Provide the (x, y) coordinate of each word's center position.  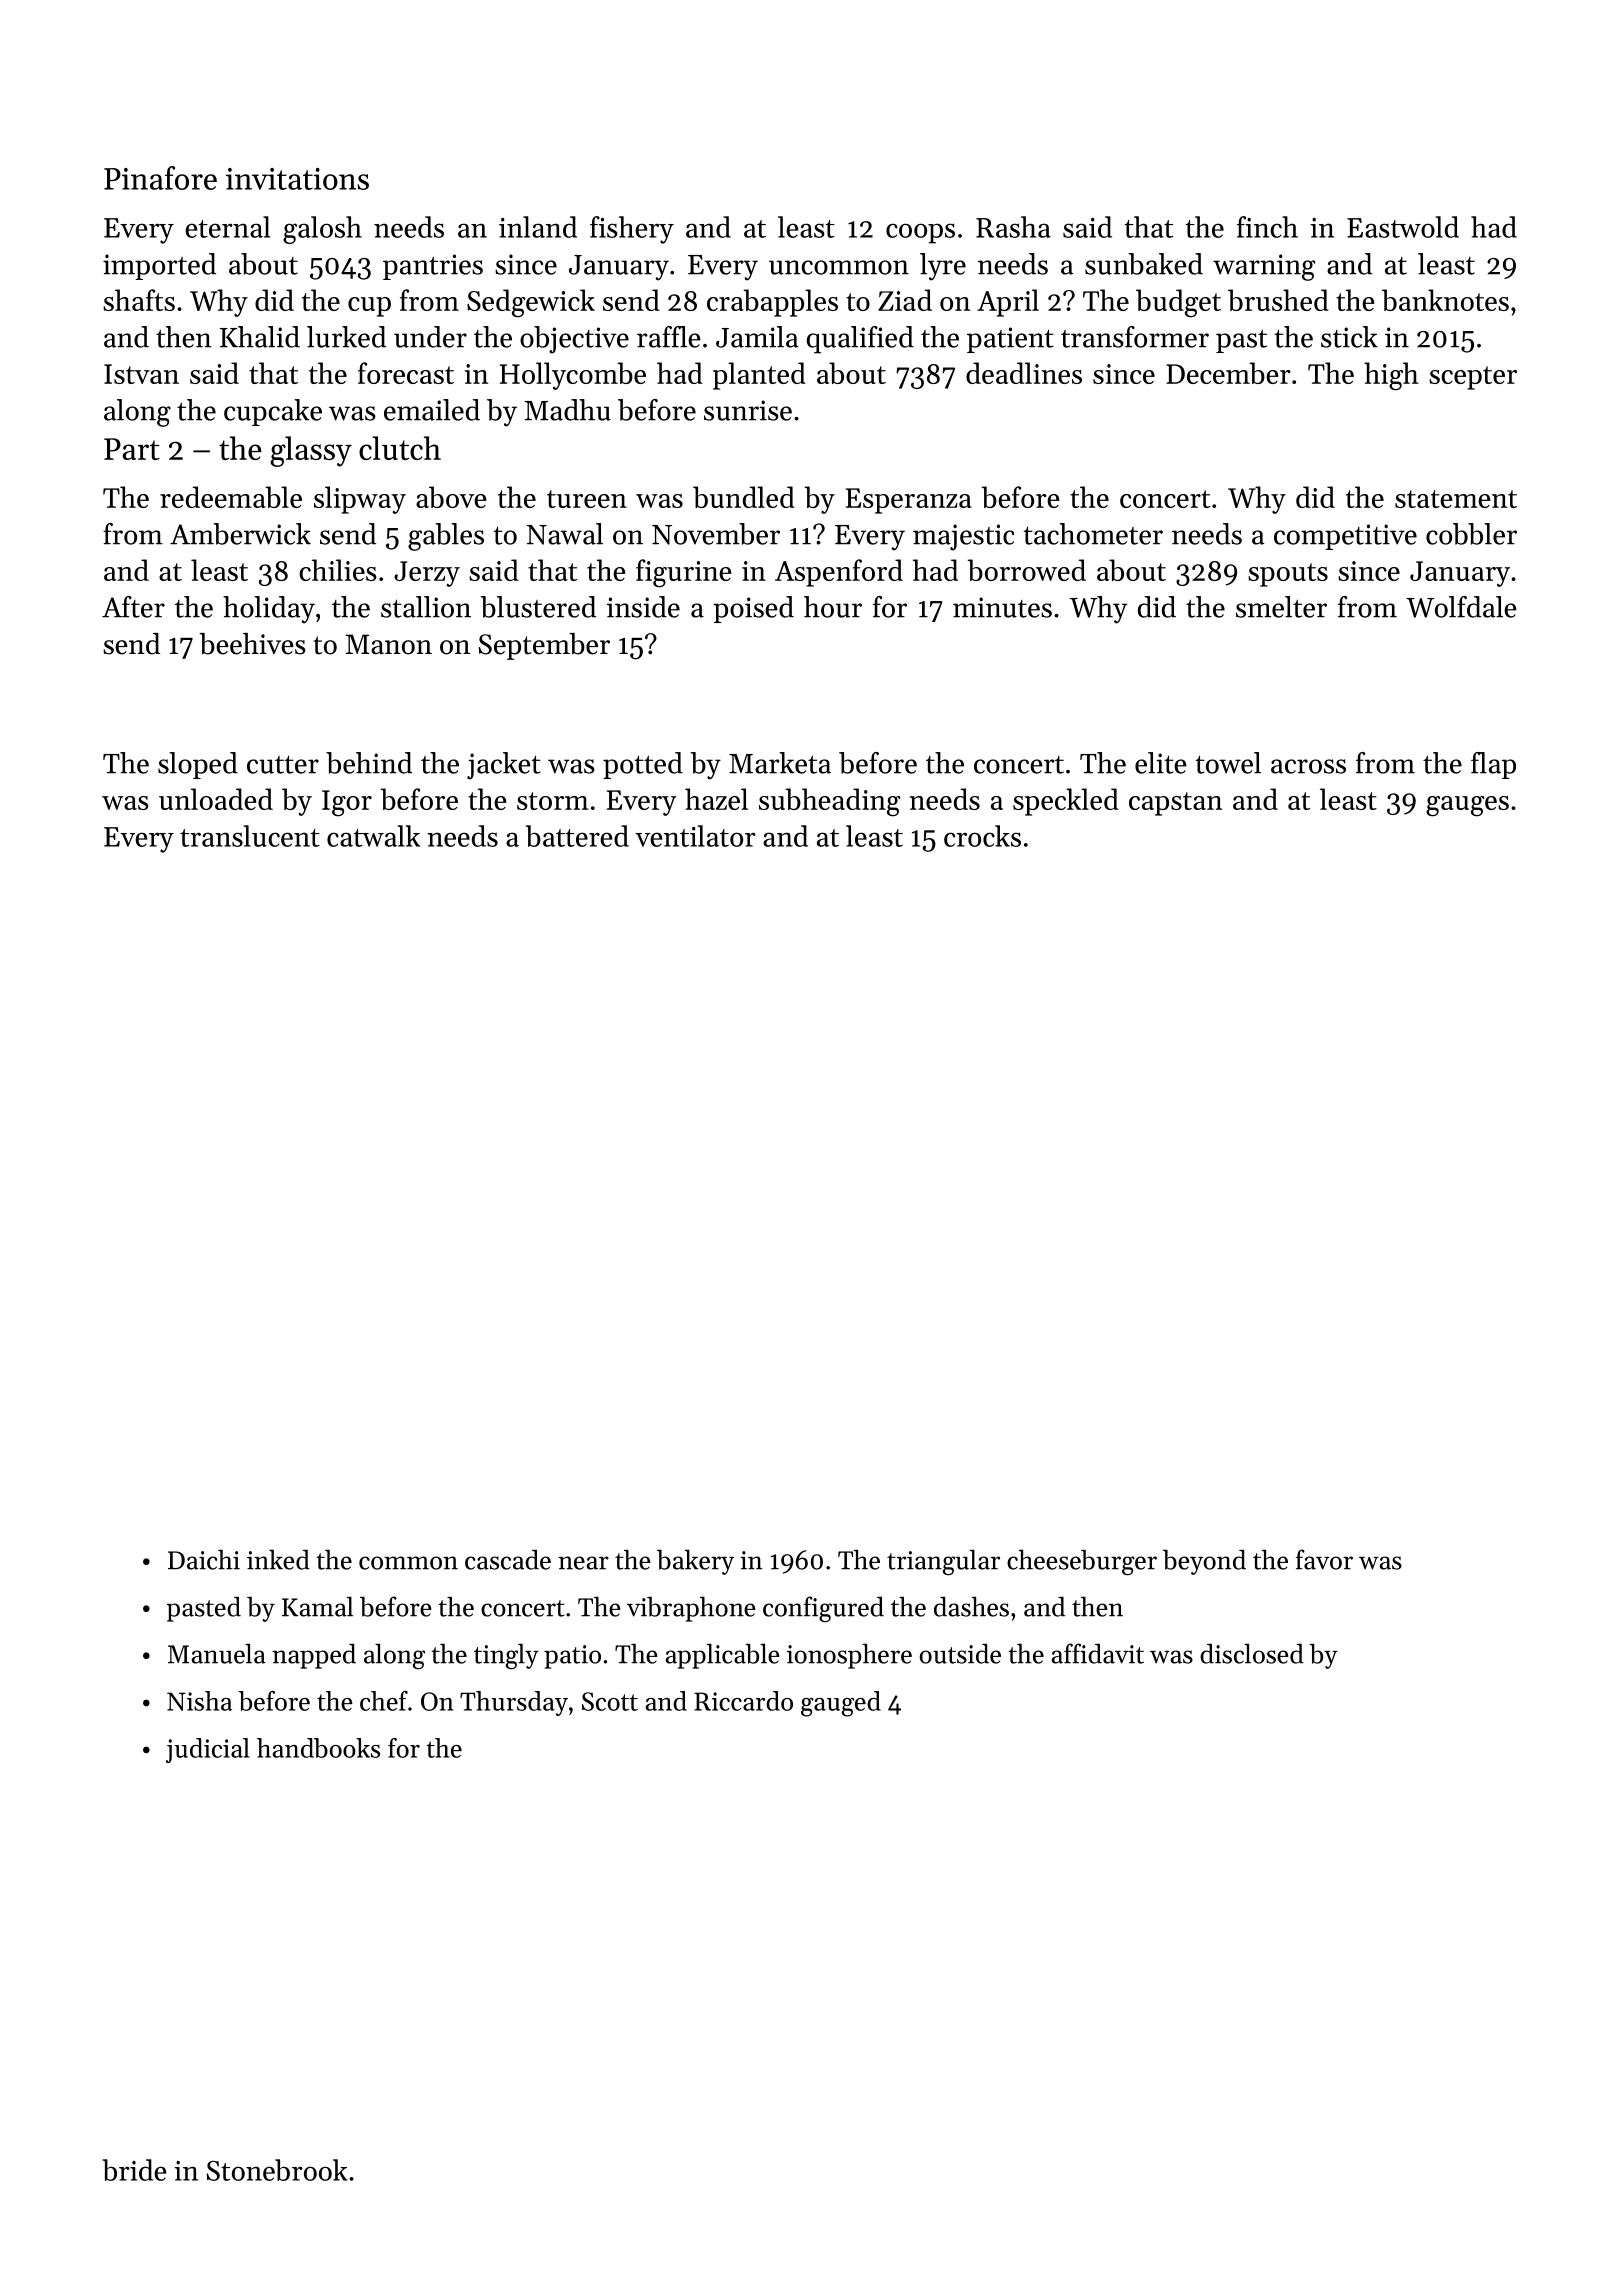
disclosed (1252, 1653)
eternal (227, 227)
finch (1267, 227)
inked (278, 1559)
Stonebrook (277, 2170)
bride (134, 2170)
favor (1324, 1559)
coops (920, 233)
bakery (695, 1562)
